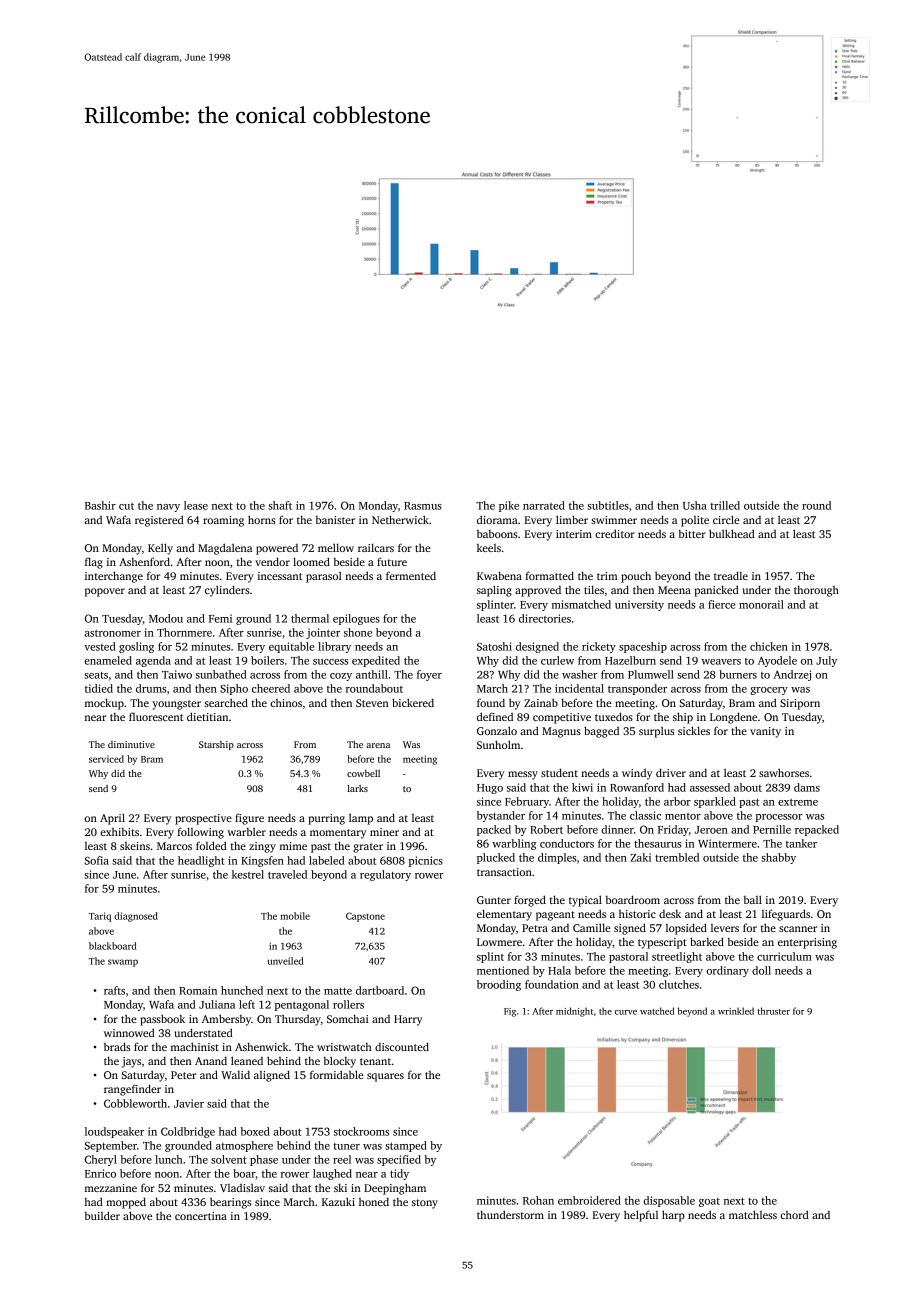 This screenshot has width=924, height=1308. What do you see at coordinates (280, 505) in the screenshot?
I see `shaft` at bounding box center [280, 505].
